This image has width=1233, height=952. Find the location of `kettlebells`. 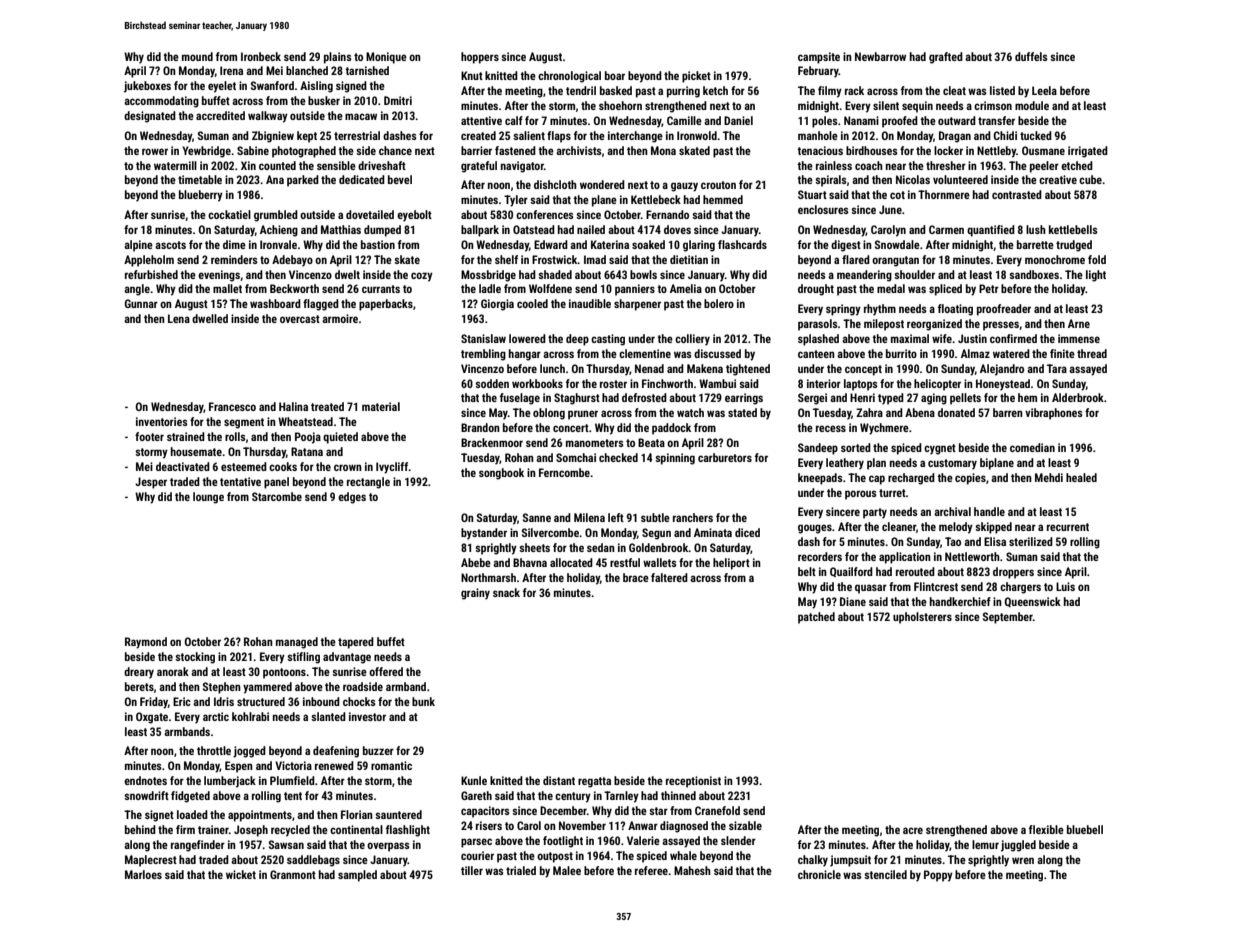

kettlebells is located at coordinates (1073, 229).
